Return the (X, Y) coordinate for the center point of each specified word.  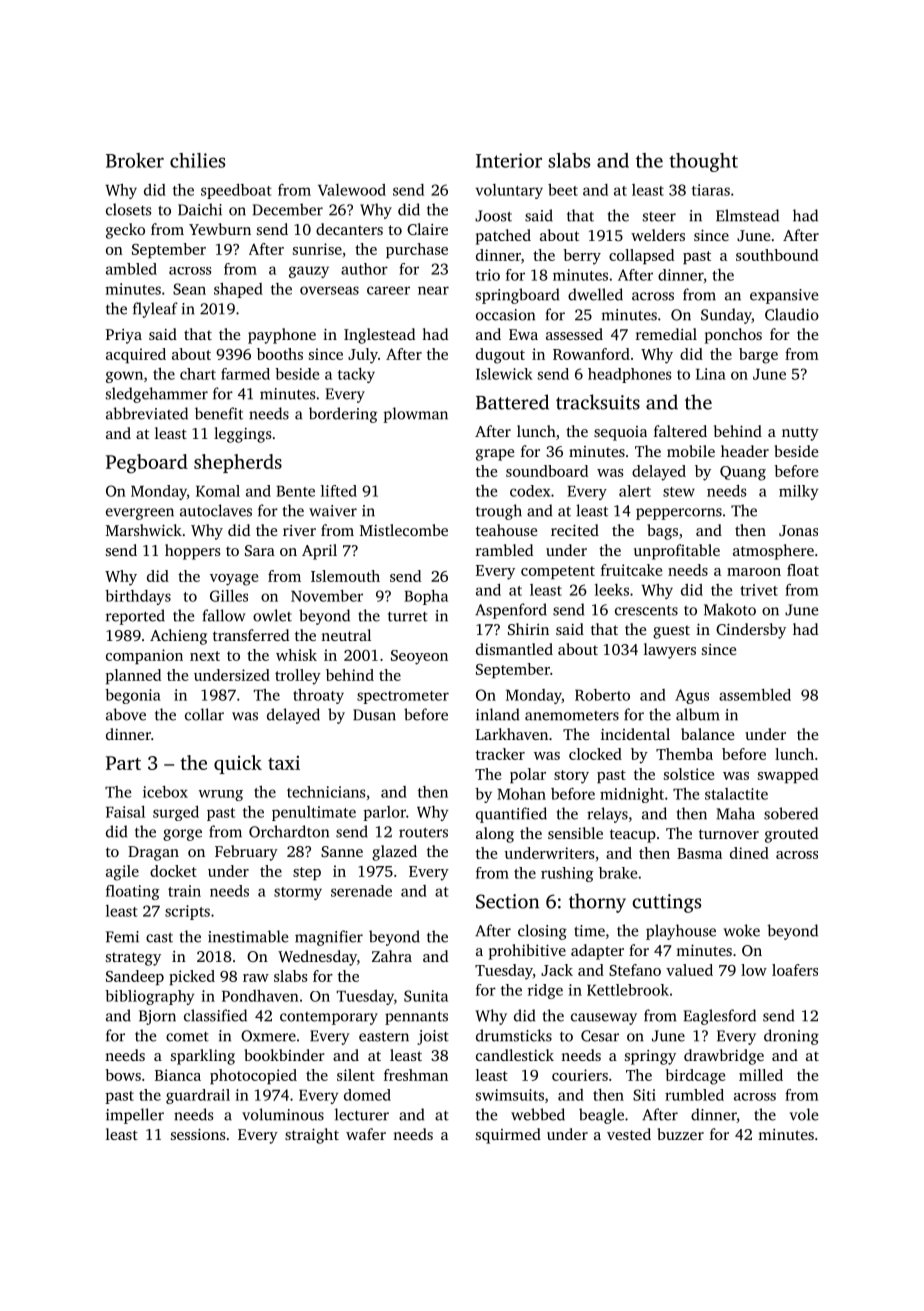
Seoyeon (419, 657)
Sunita (426, 996)
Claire (427, 229)
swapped (788, 775)
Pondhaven (260, 996)
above (126, 714)
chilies (197, 160)
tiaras (711, 190)
